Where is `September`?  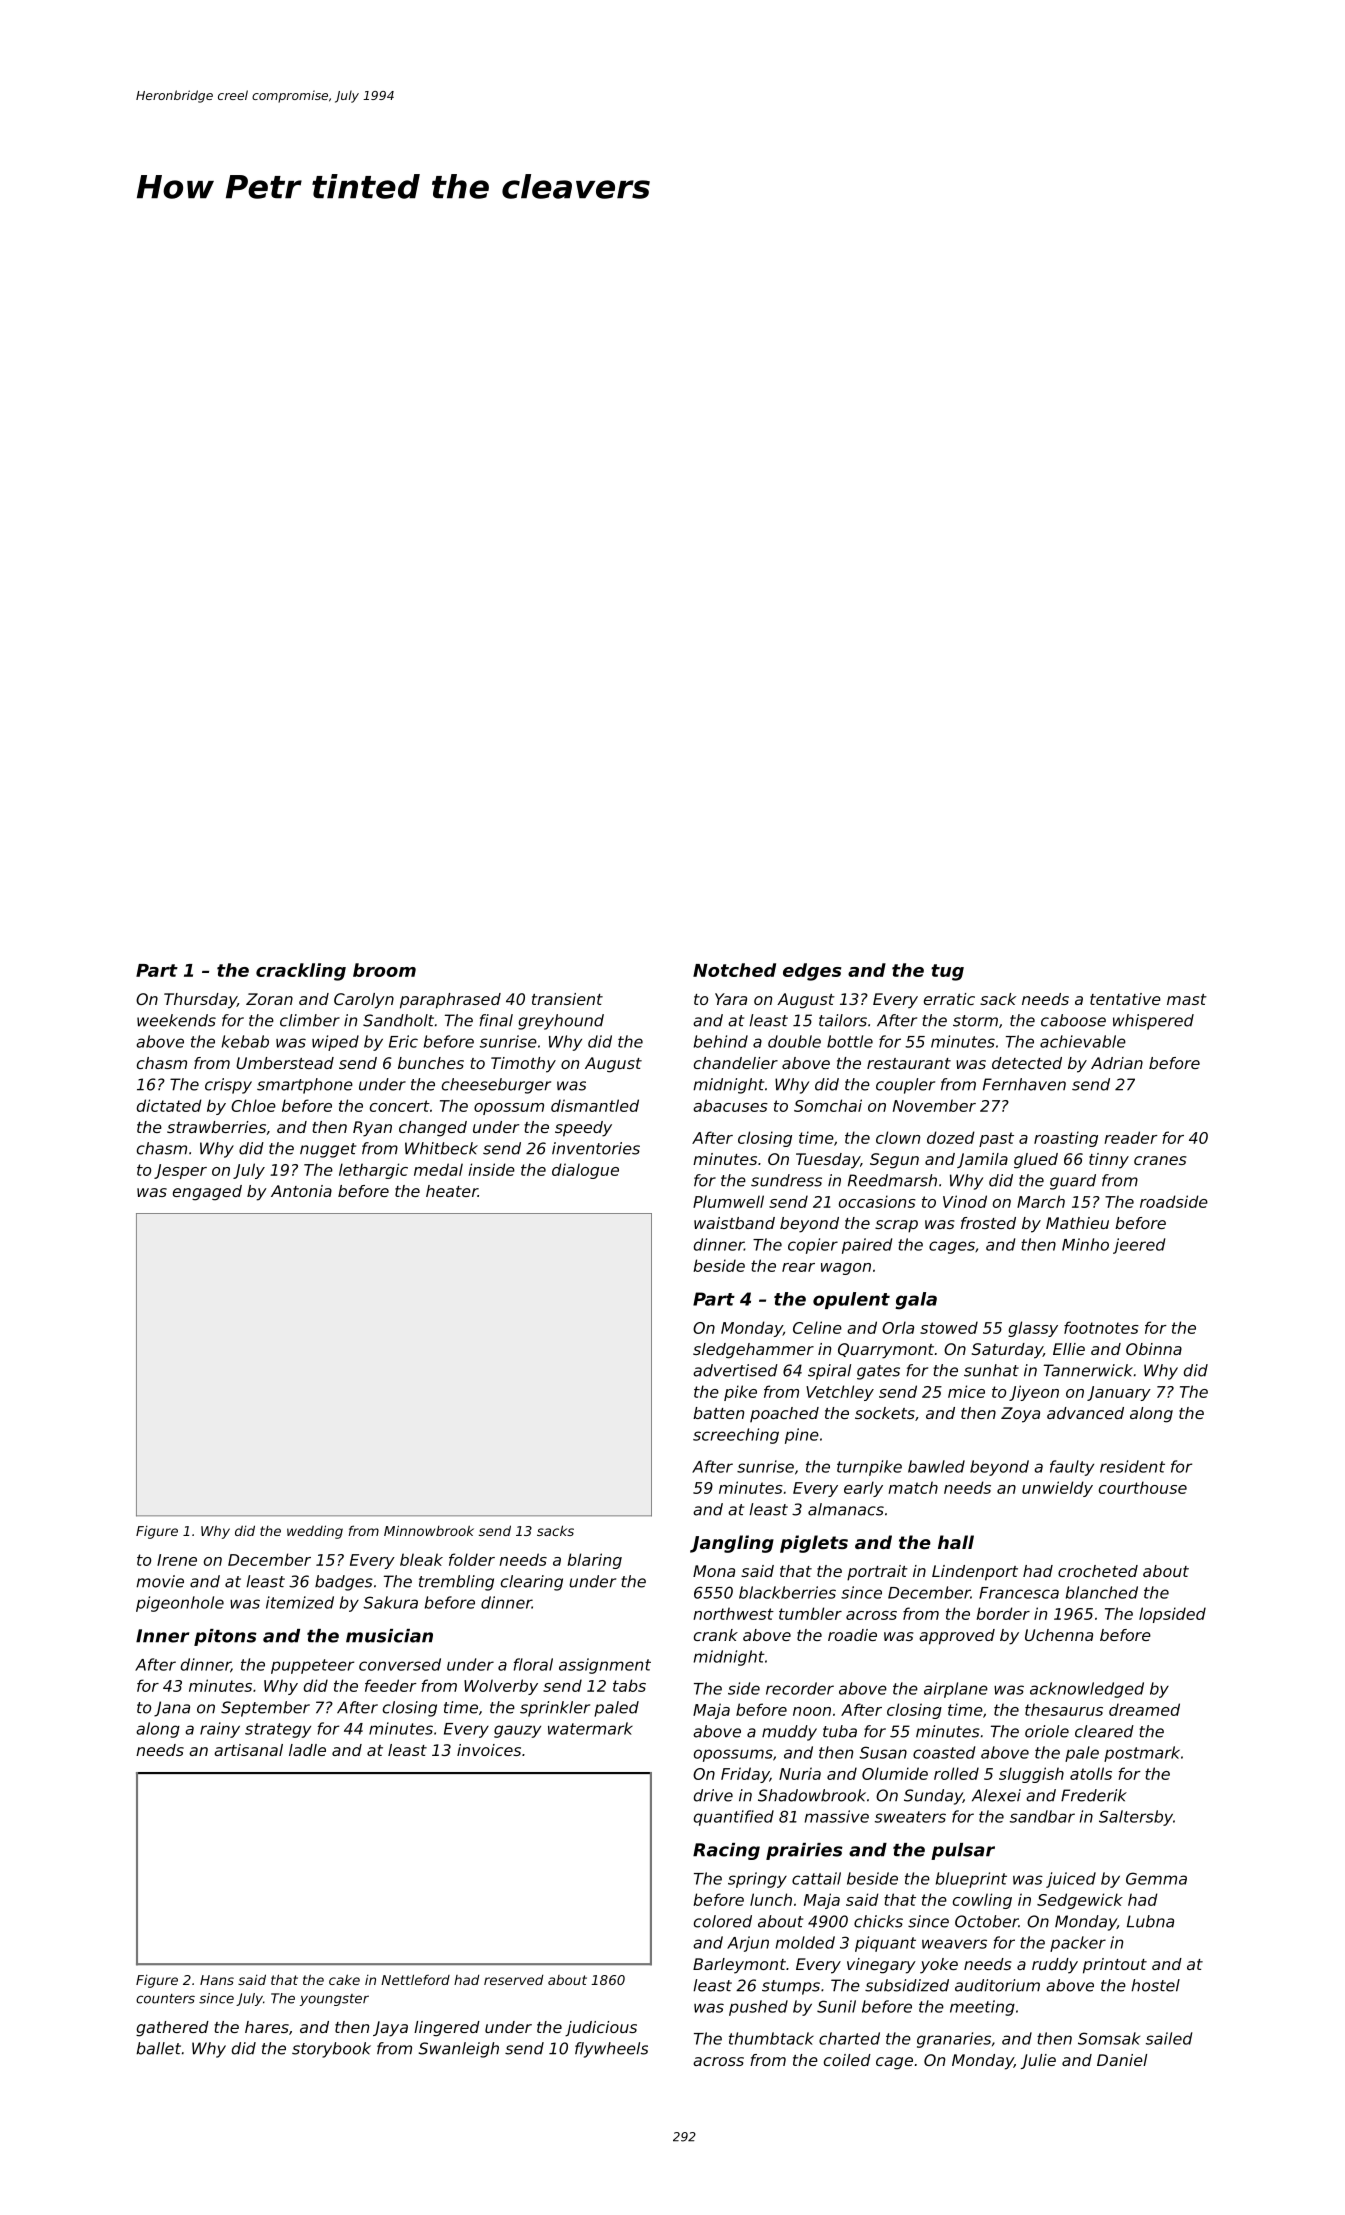
September is located at coordinates (265, 1709).
